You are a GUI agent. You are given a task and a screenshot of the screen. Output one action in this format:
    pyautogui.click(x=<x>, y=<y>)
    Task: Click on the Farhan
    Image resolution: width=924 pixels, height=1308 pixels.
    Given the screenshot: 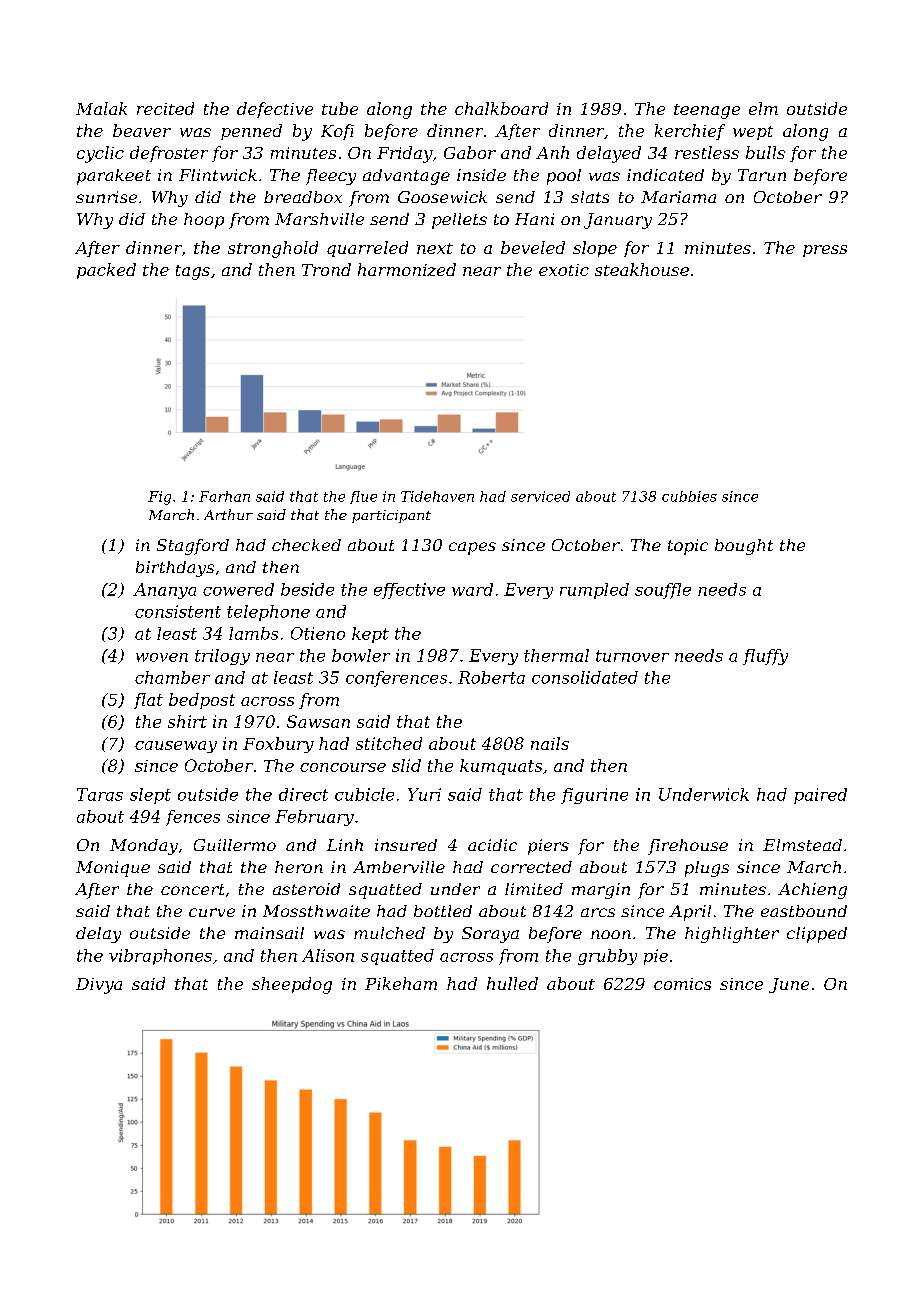 What is the action you would take?
    pyautogui.click(x=224, y=496)
